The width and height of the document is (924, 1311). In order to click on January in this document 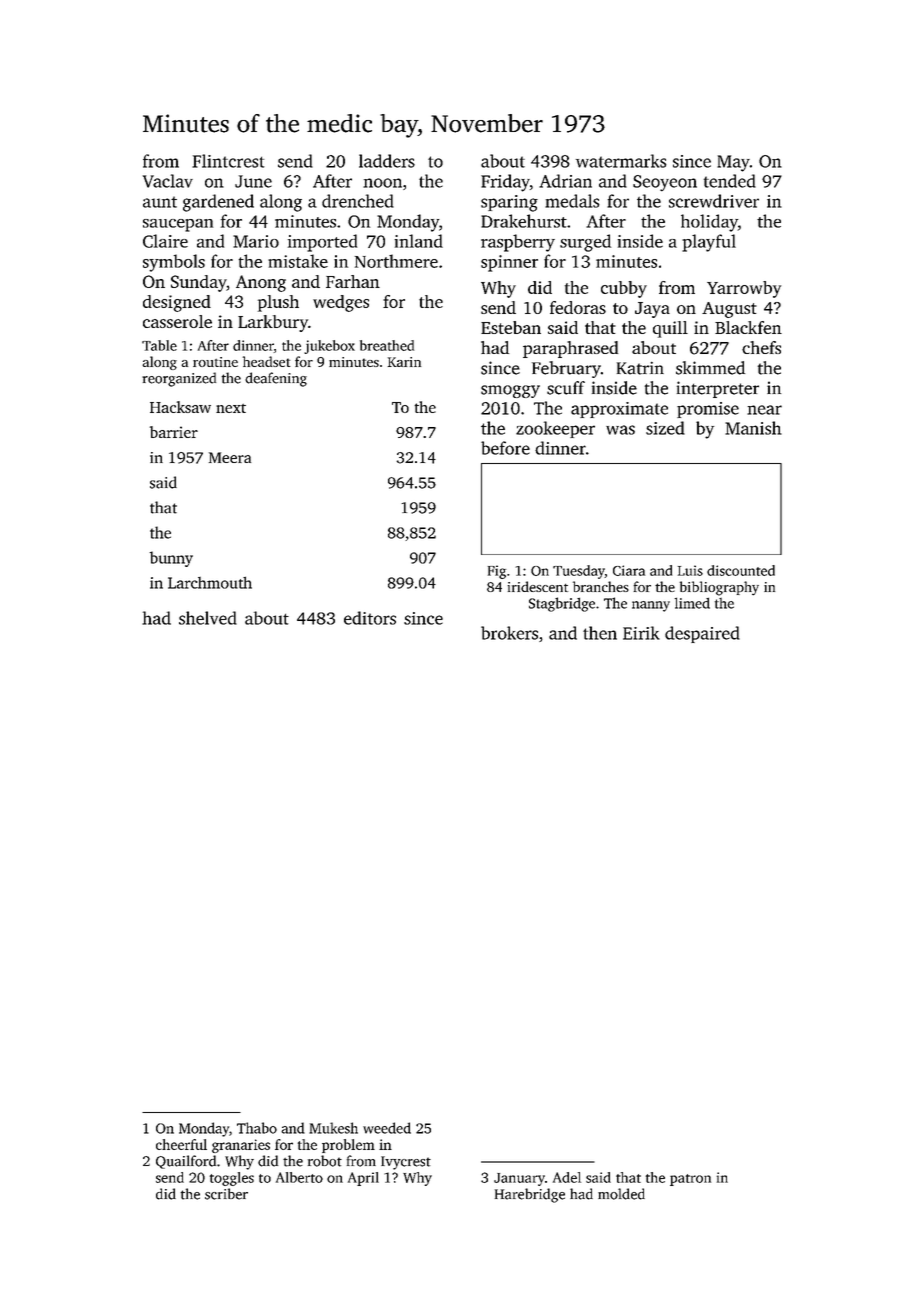, I will do `click(519, 1179)`.
